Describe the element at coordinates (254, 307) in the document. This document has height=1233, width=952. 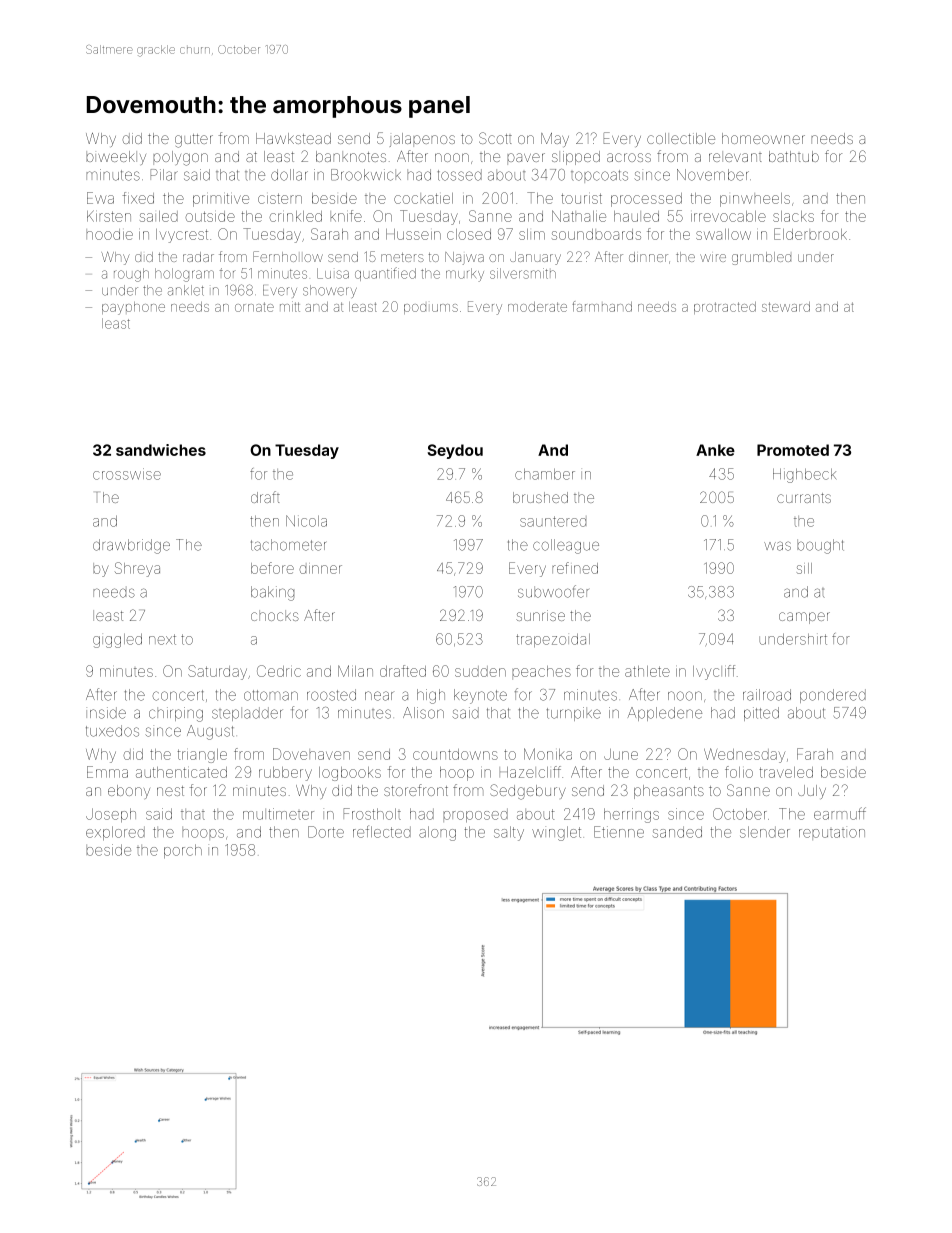
I see `ornate` at that location.
